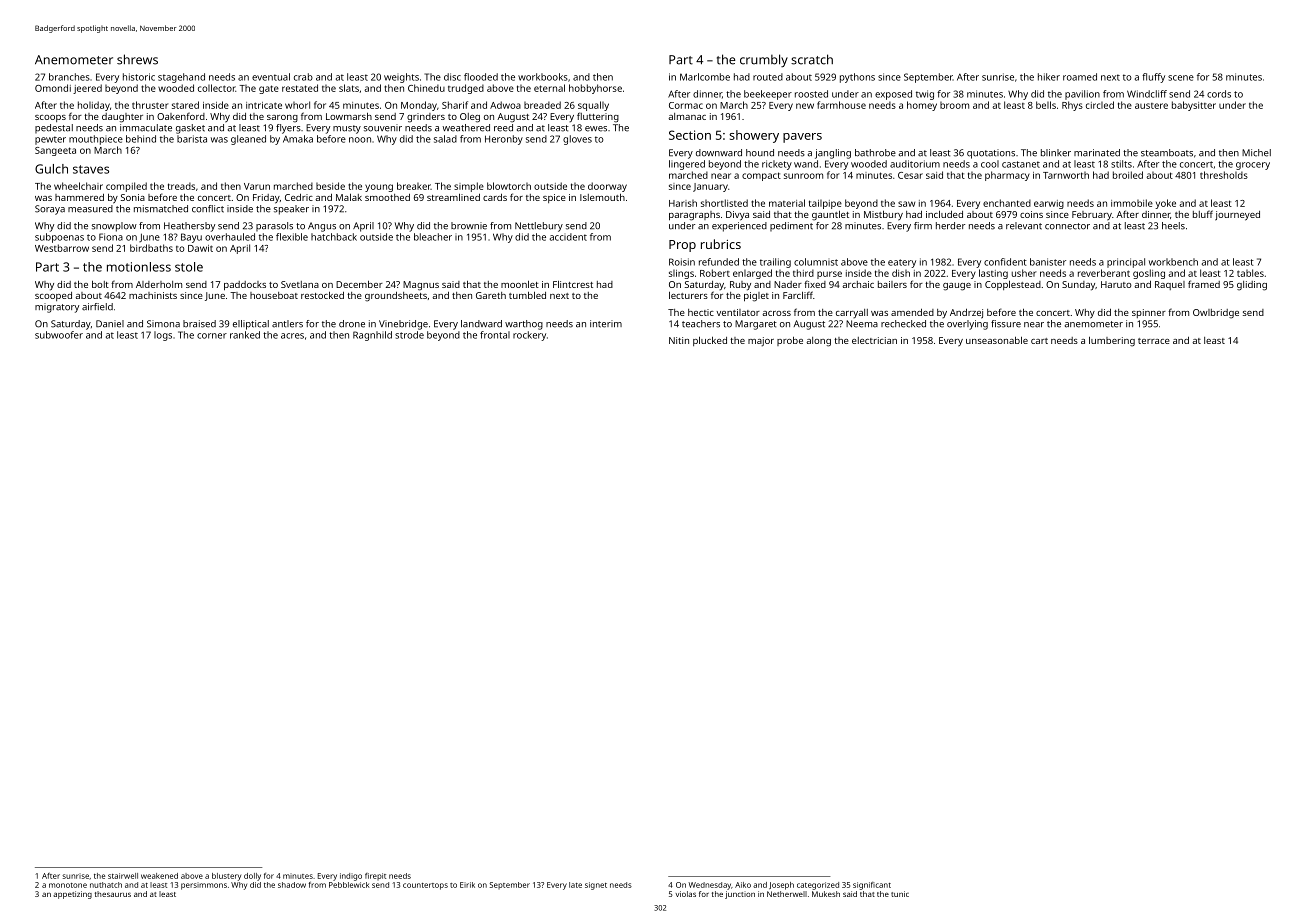 Image resolution: width=1308 pixels, height=924 pixels. I want to click on cords, so click(1219, 94).
